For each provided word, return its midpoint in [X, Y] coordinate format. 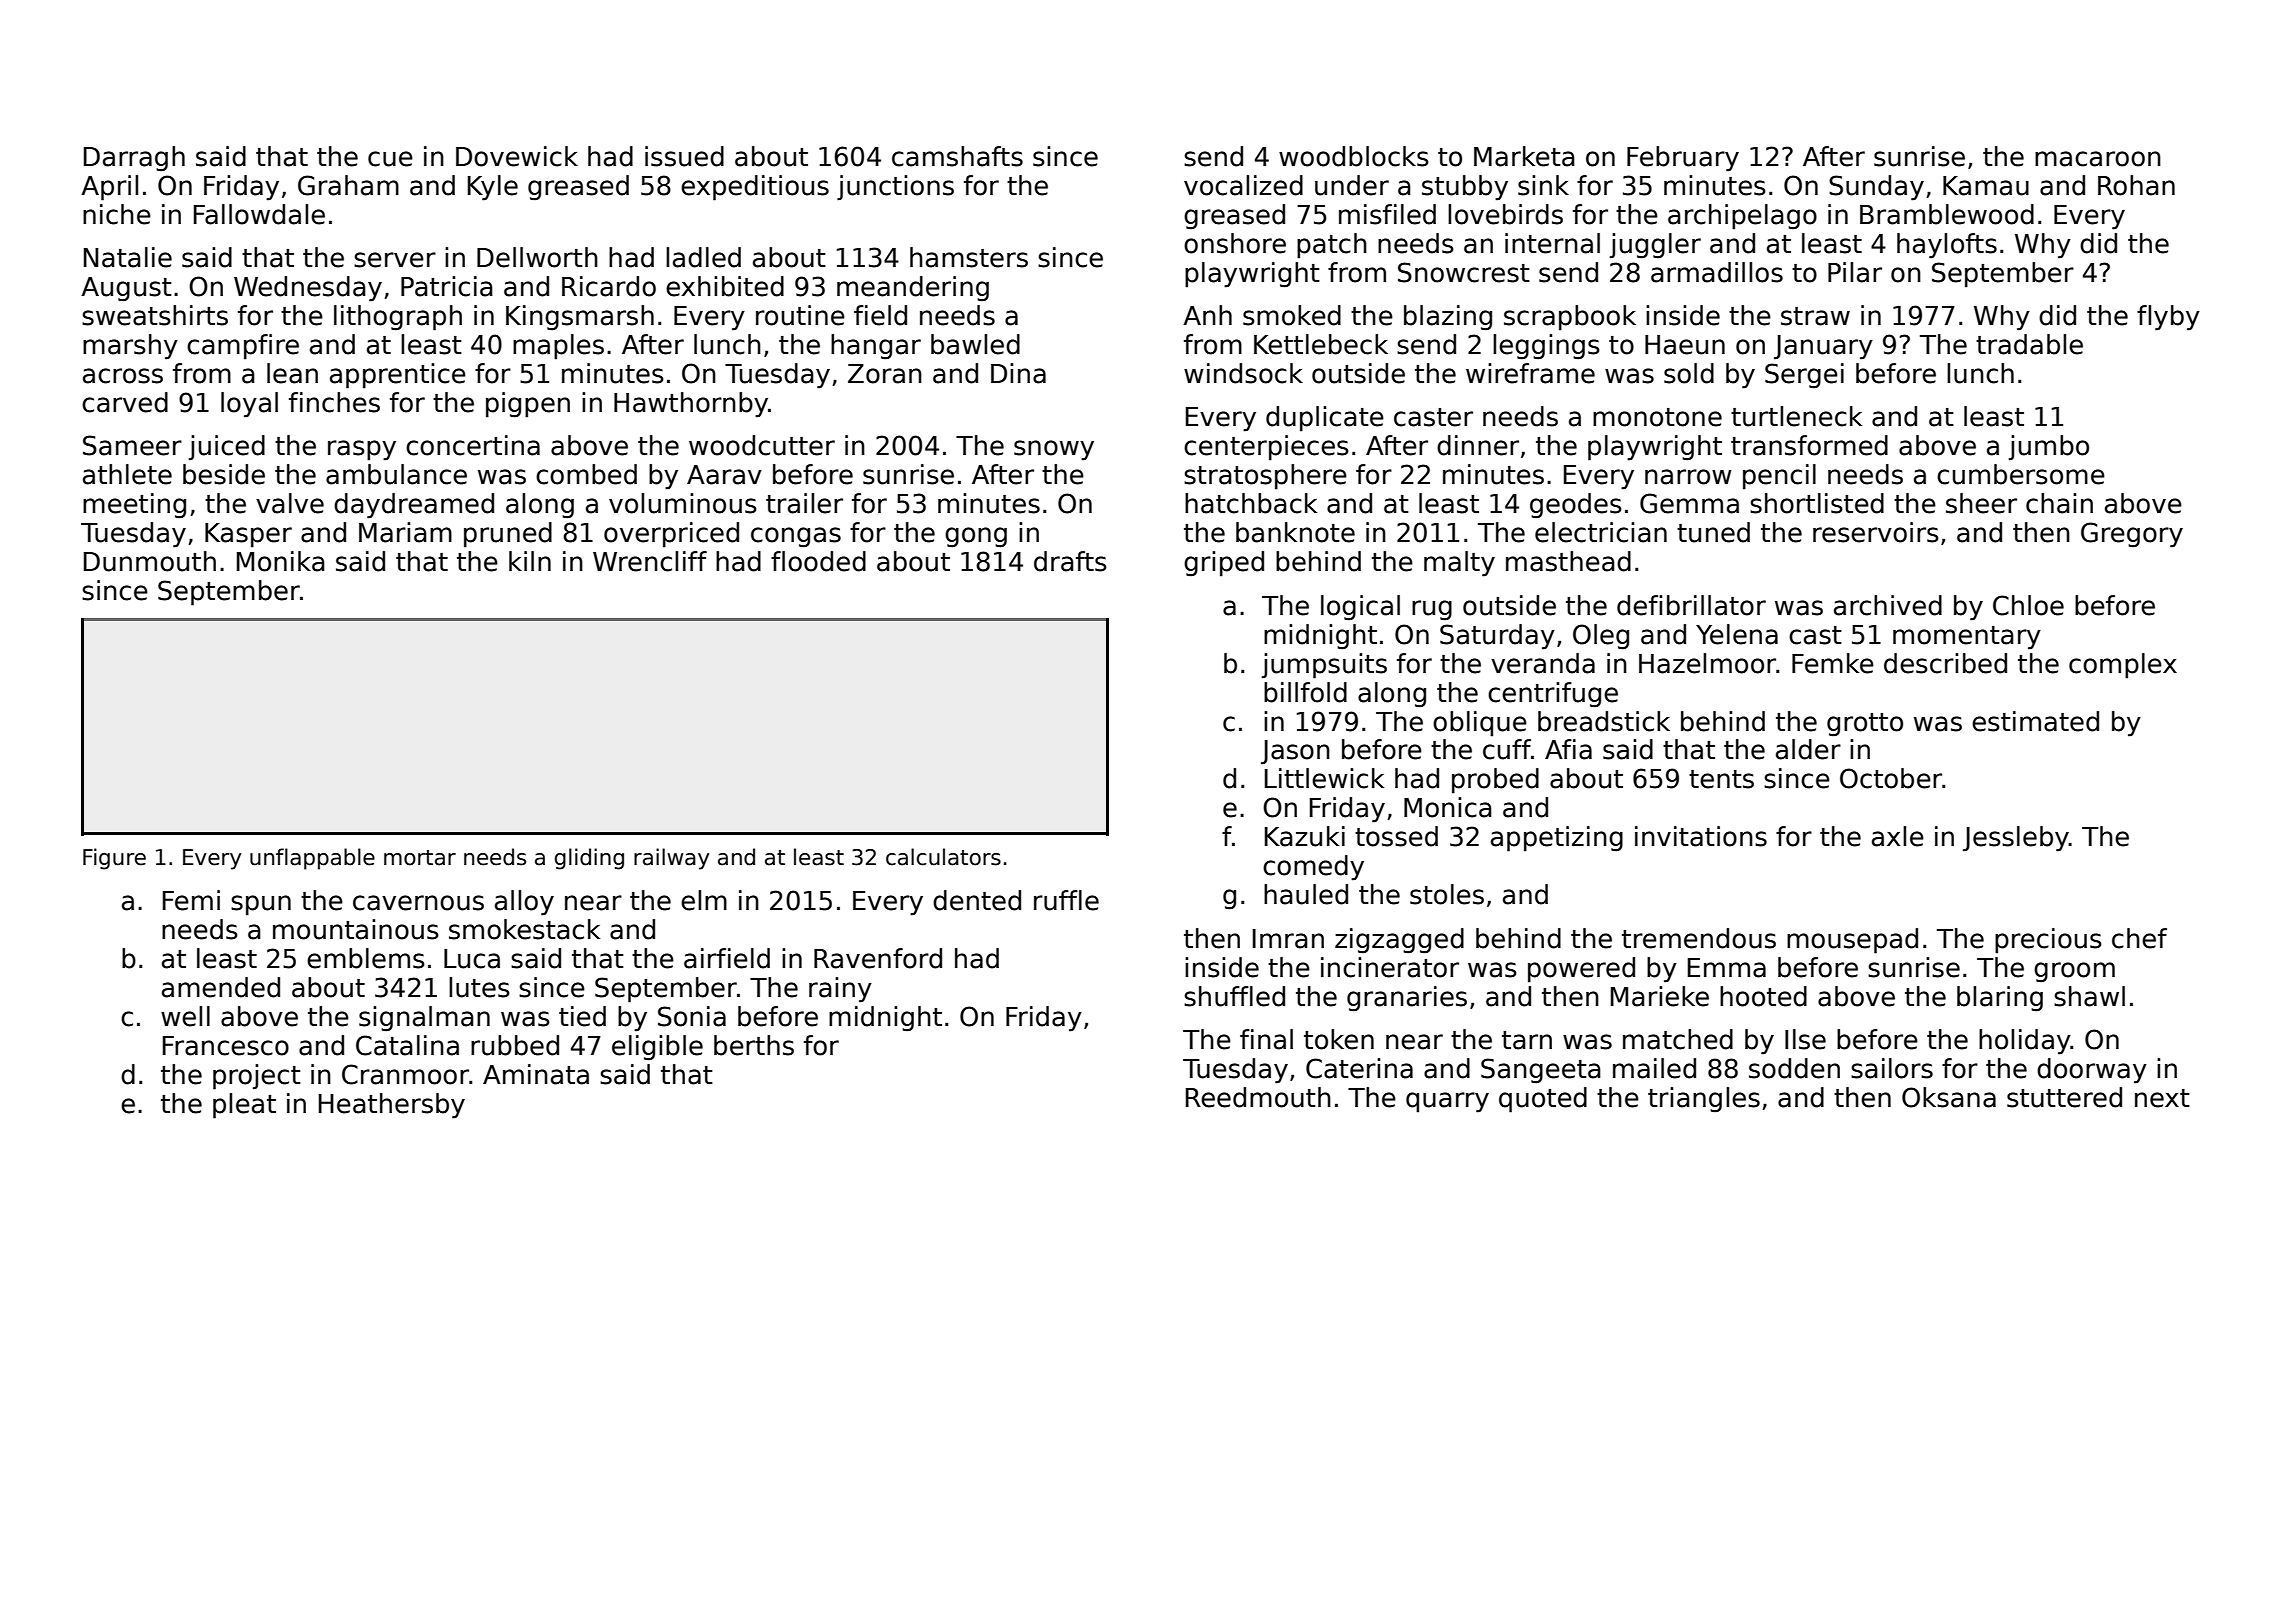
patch [1332, 246]
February [1683, 159]
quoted [1543, 1100]
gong [976, 537]
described [1945, 663]
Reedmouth [1258, 1097]
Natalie [128, 257]
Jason [1295, 752]
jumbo [2049, 448]
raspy [362, 450]
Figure [114, 859]
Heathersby [392, 1106]
